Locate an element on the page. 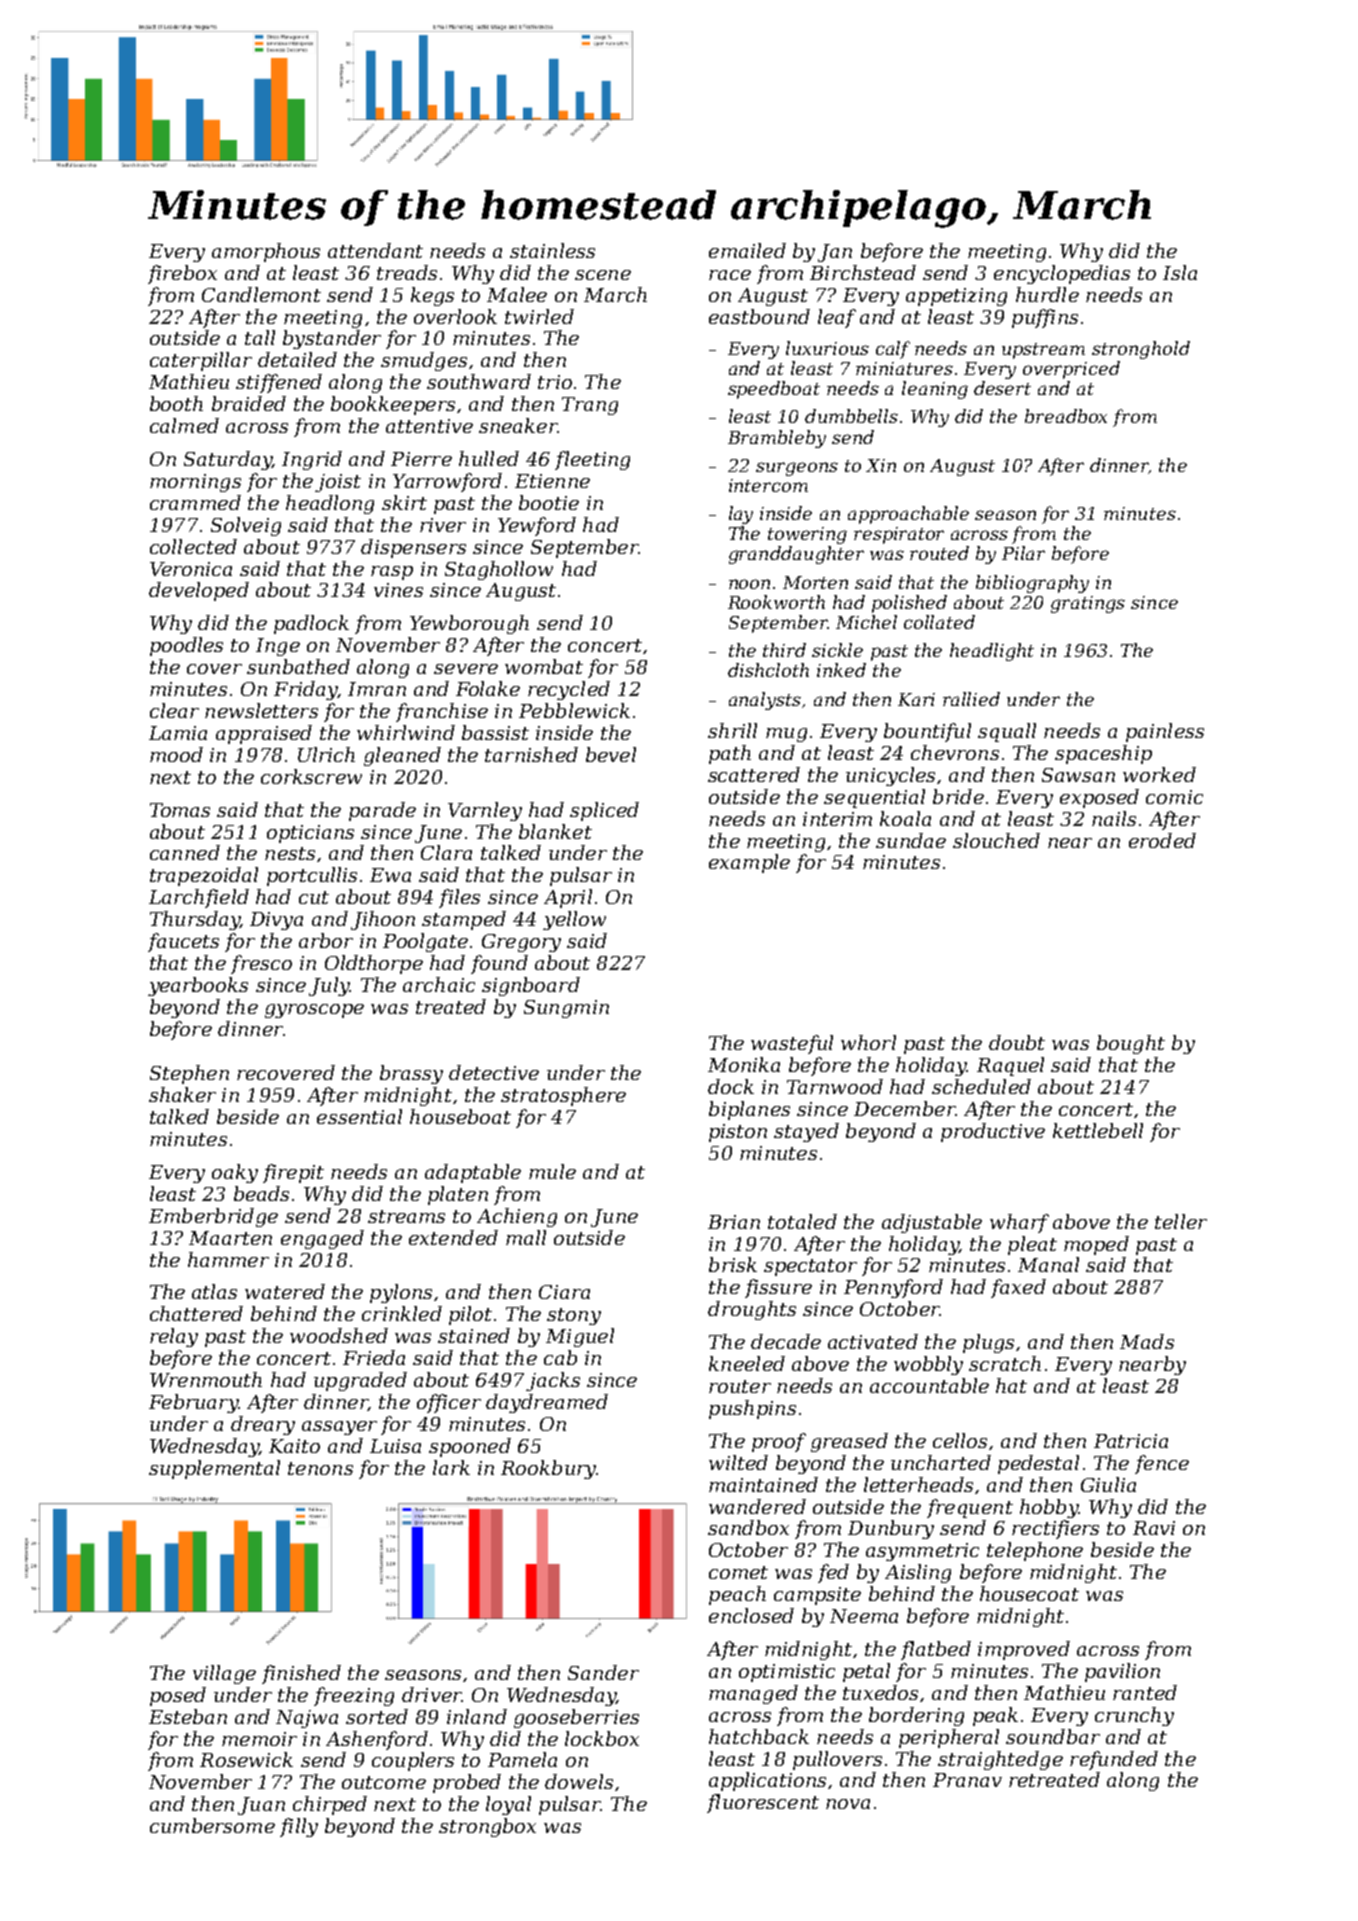 The image size is (1358, 1921). corkscrew is located at coordinates (311, 776).
